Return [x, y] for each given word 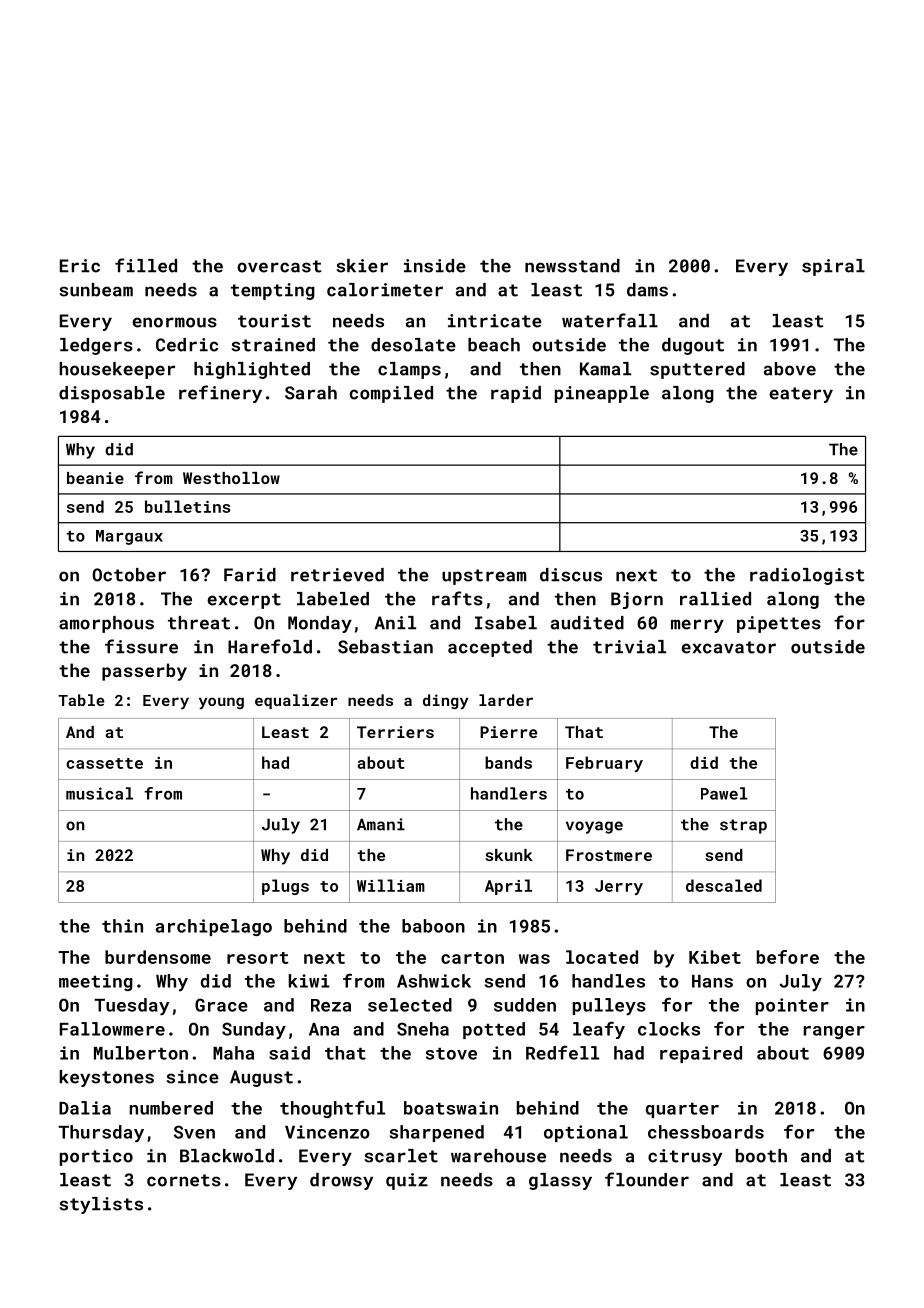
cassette [104, 763]
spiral [833, 267]
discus [571, 575]
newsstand [572, 266]
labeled [333, 599]
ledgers [96, 346]
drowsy [341, 1181]
